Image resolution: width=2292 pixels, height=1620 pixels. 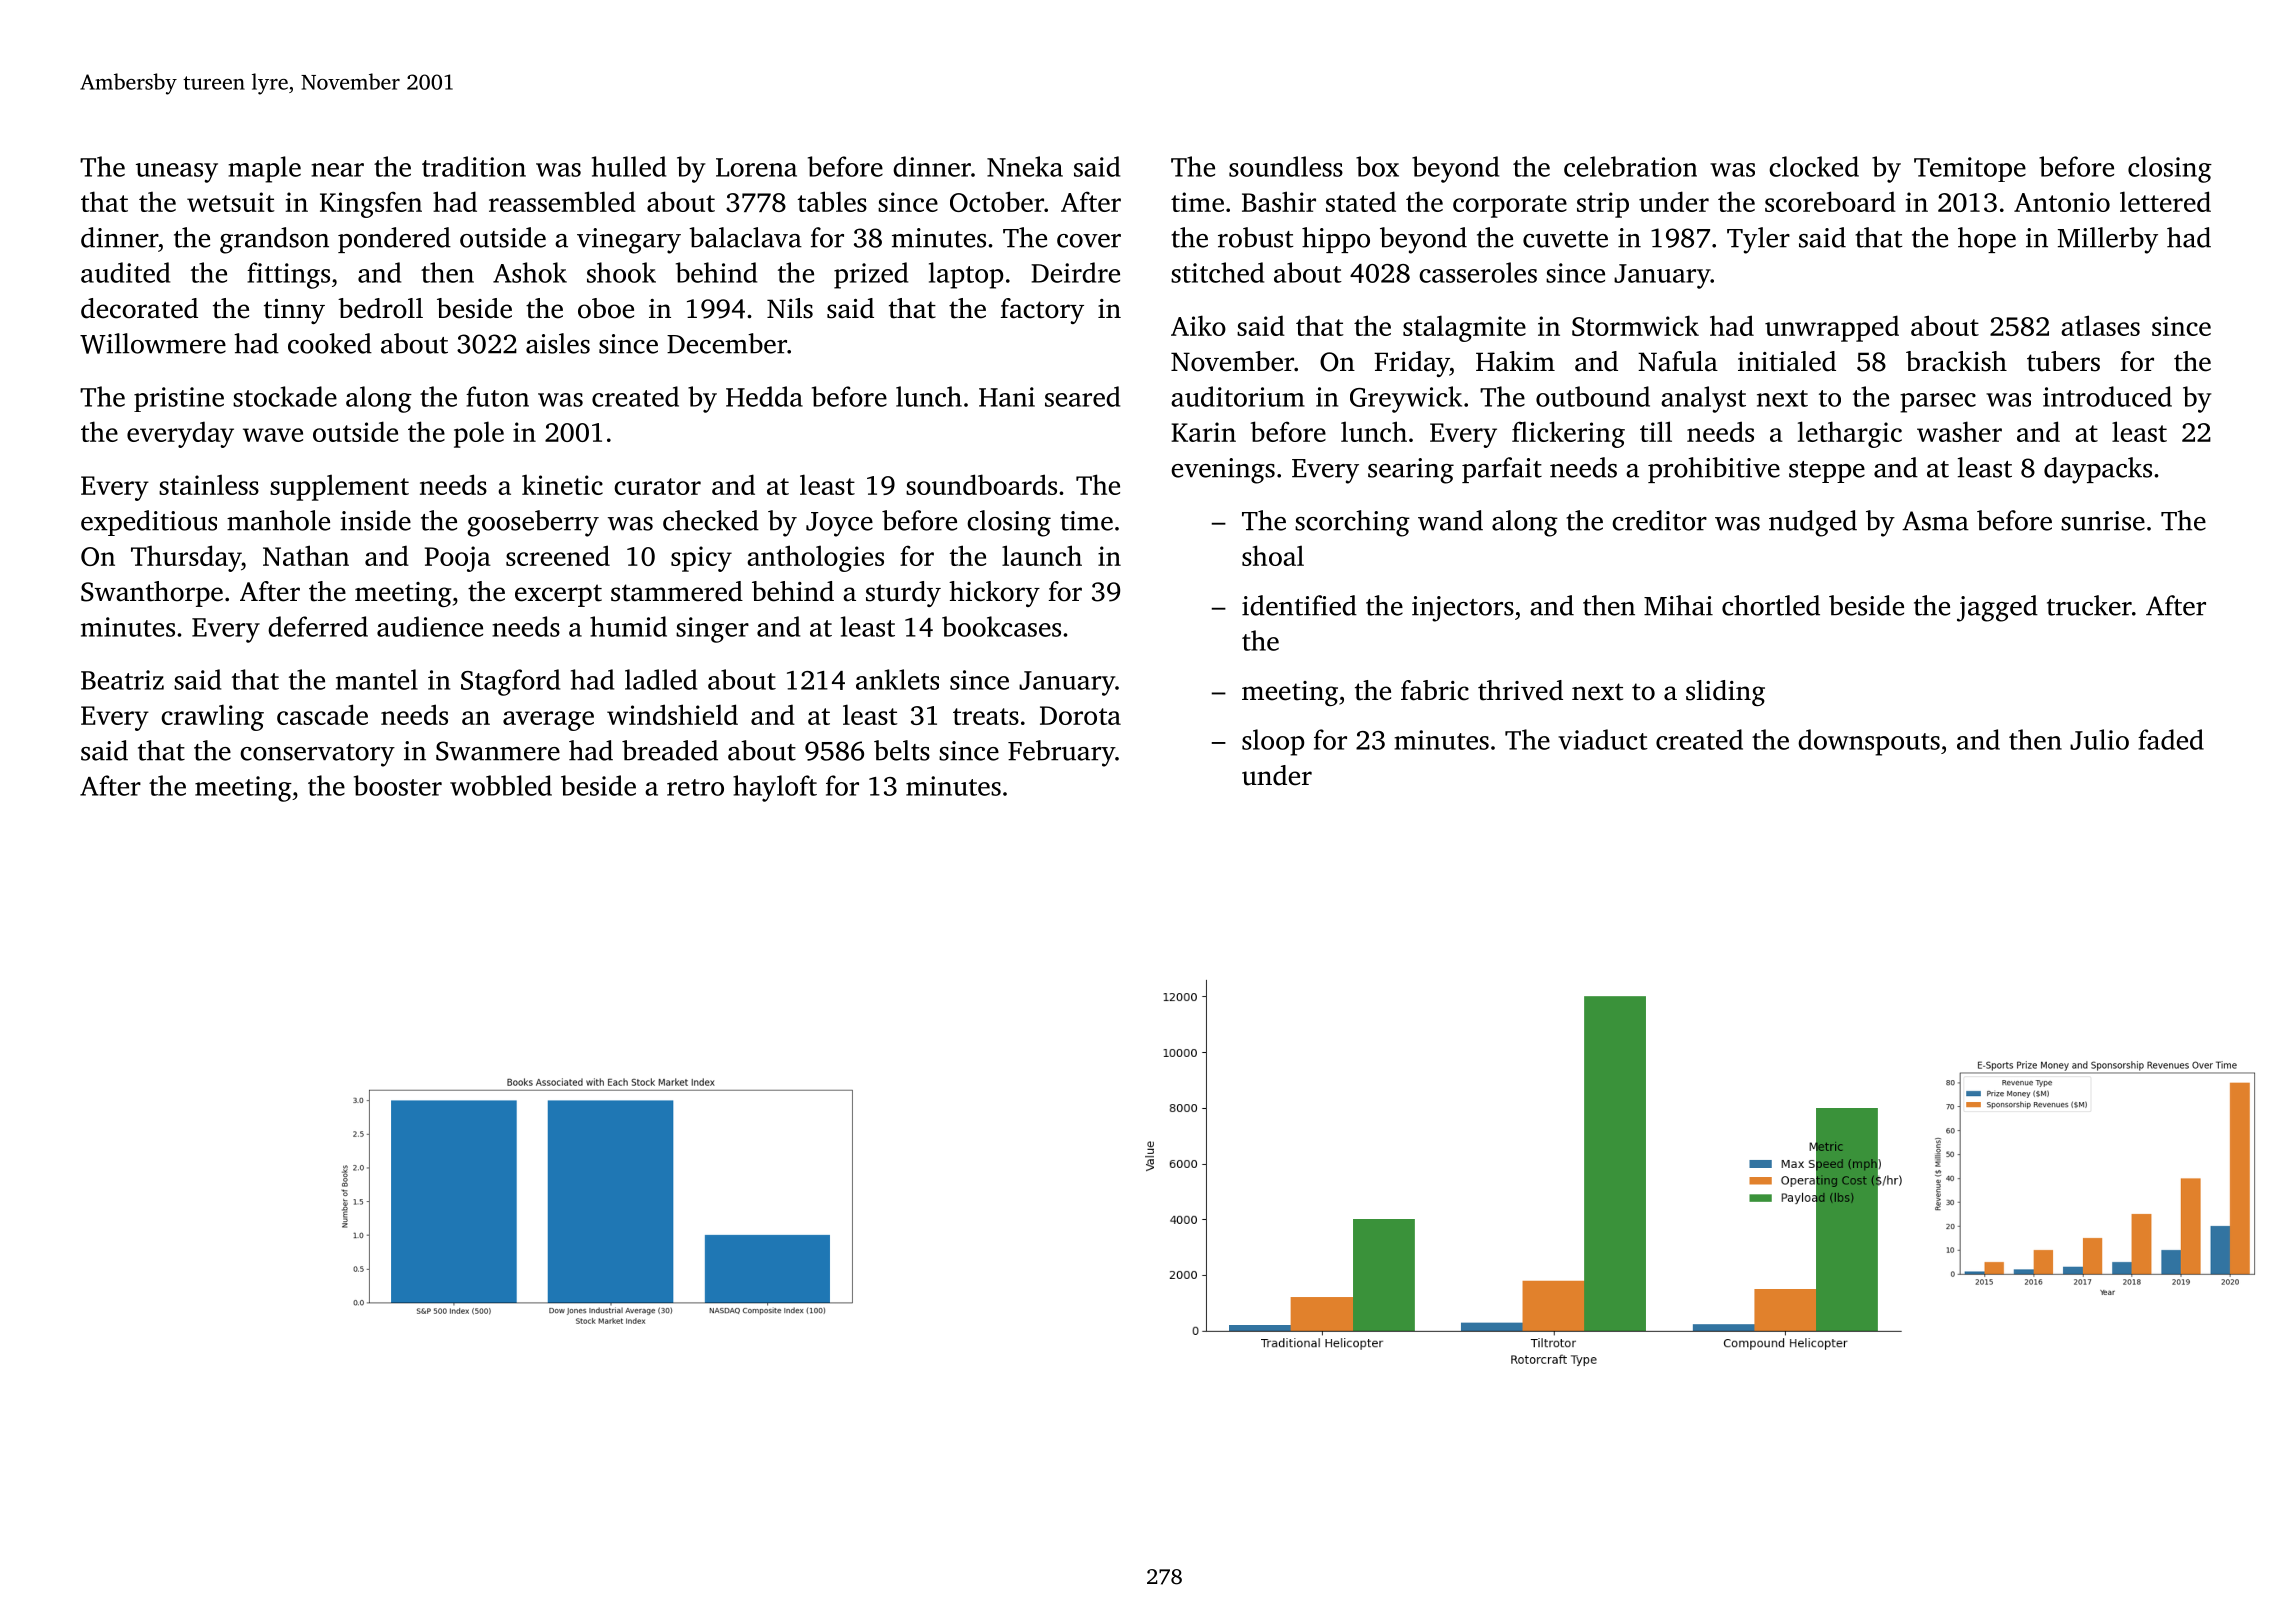 What do you see at coordinates (1970, 169) in the screenshot?
I see `Temitope` at bounding box center [1970, 169].
